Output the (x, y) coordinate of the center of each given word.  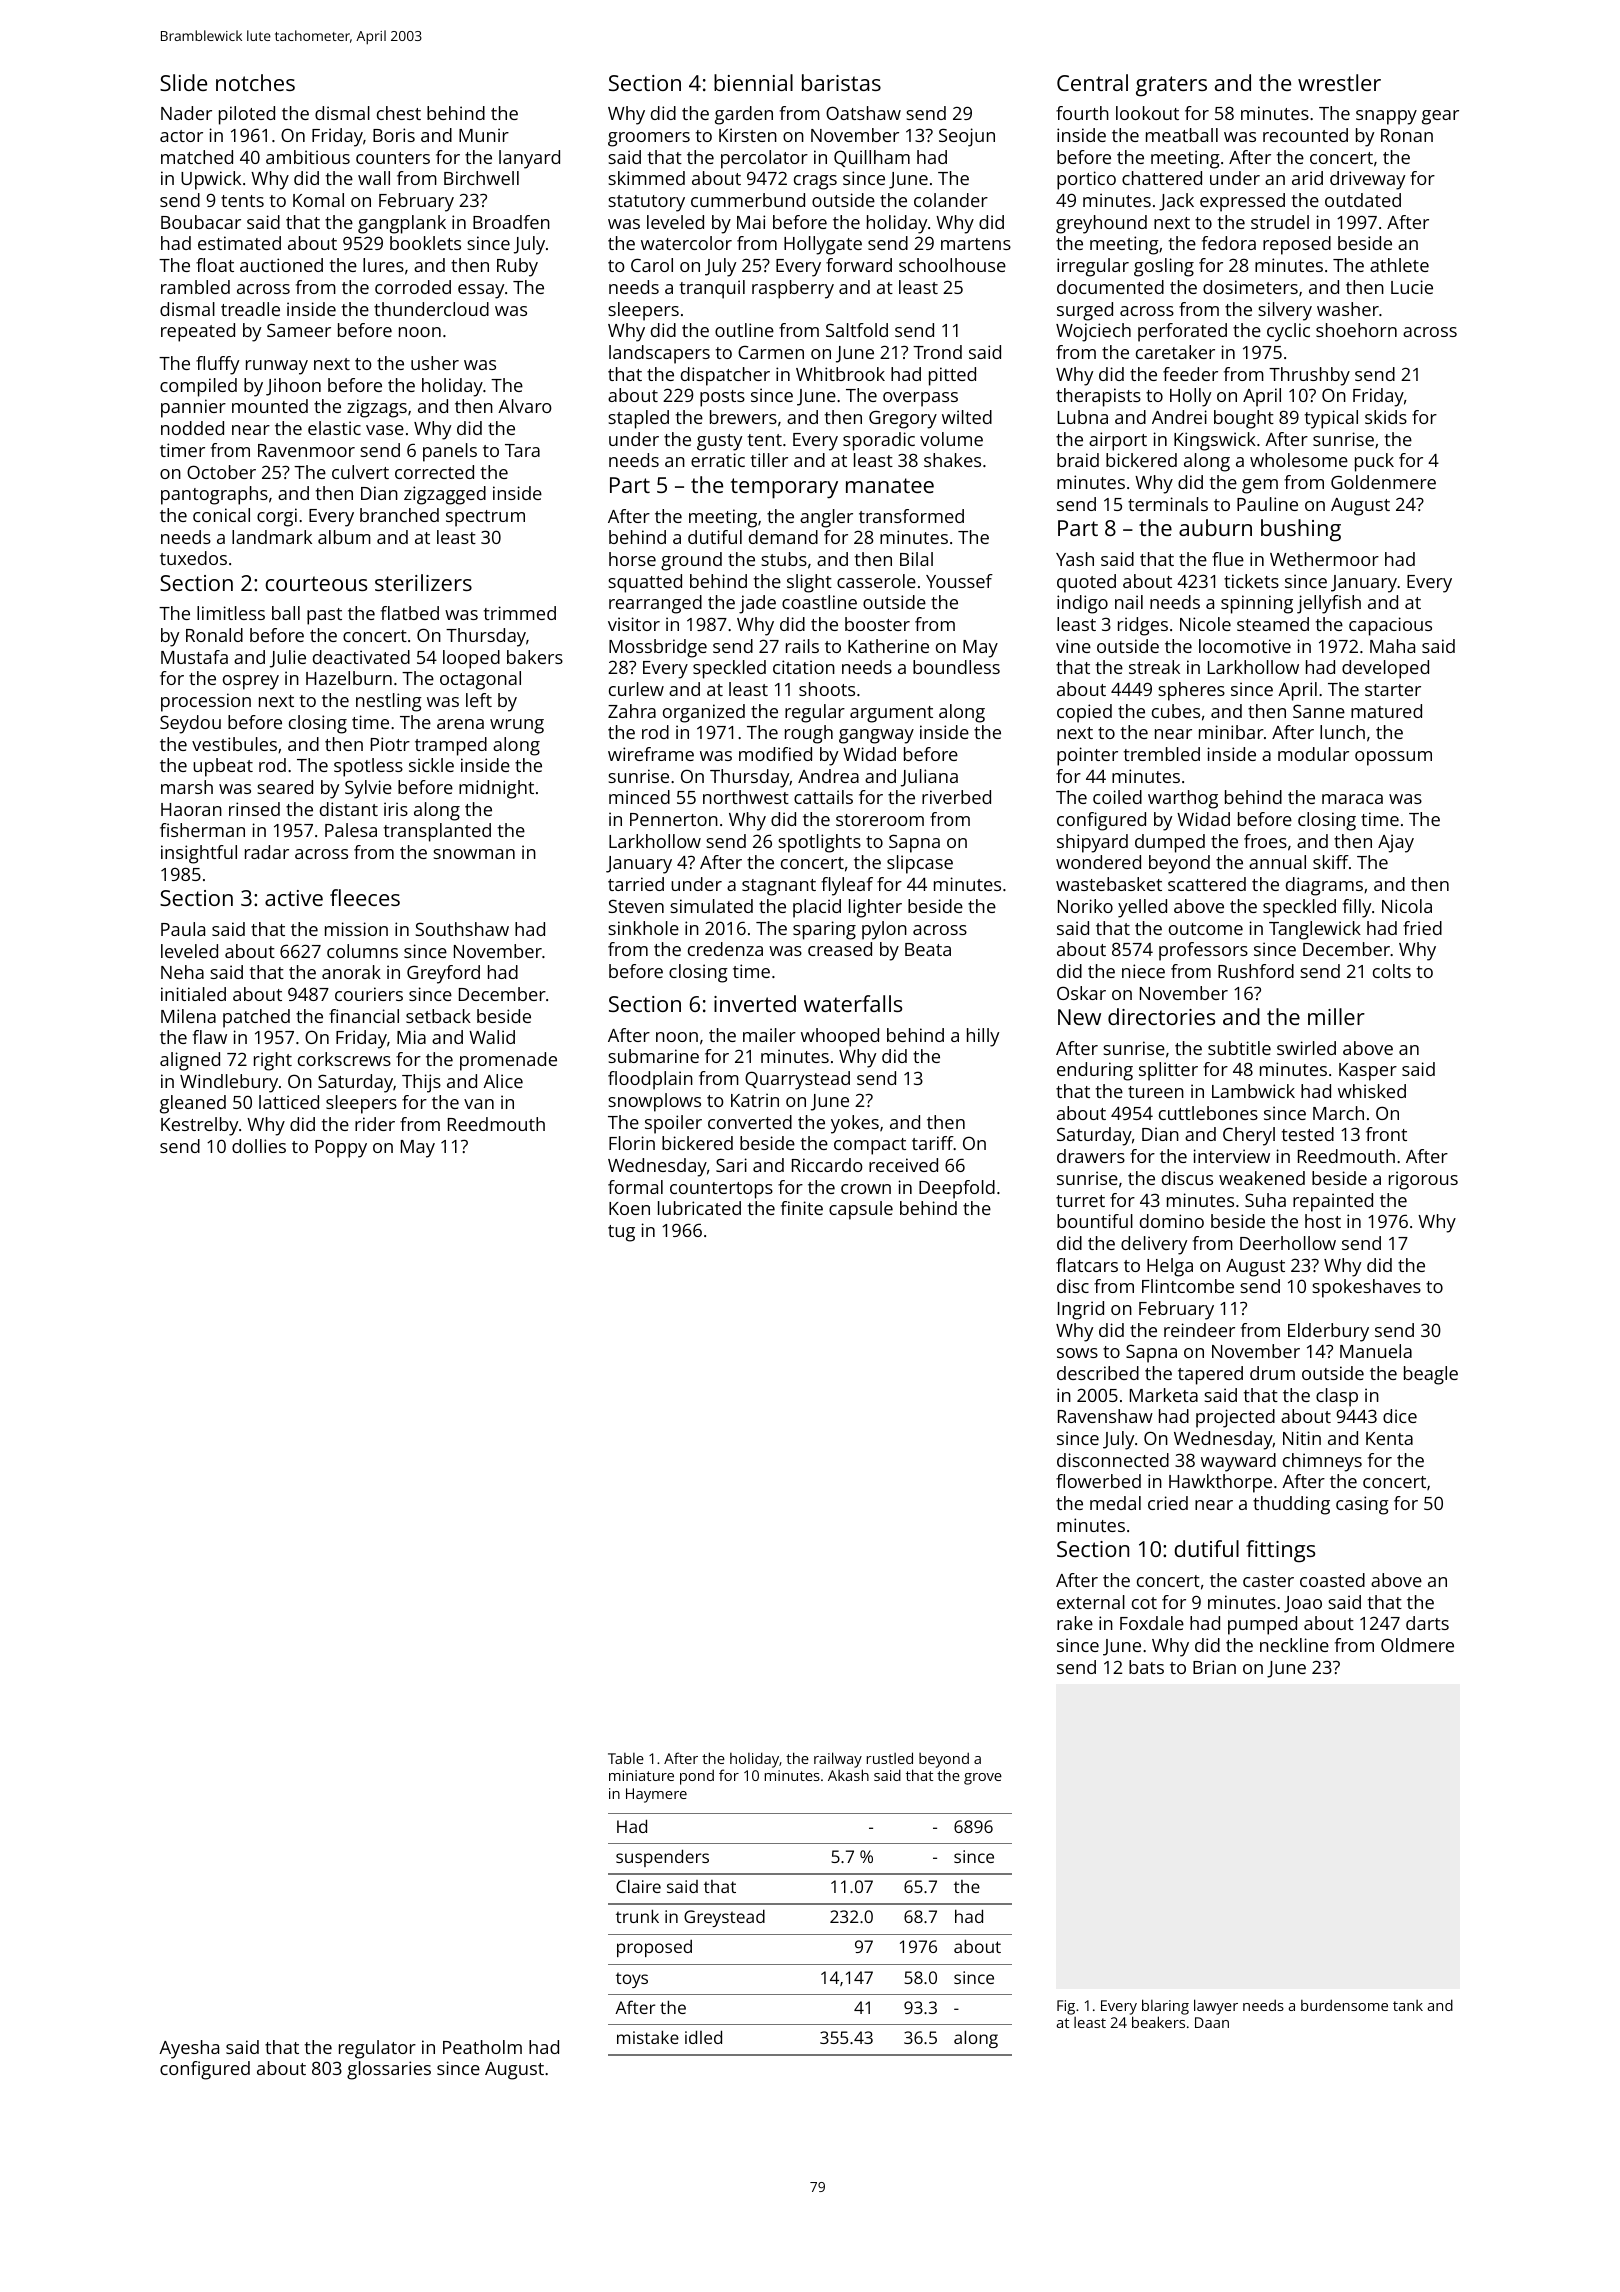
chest (399, 113)
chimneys (1322, 1462)
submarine (653, 1056)
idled (703, 2037)
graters (1171, 86)
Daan (1212, 2022)
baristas (841, 82)
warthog (1183, 799)
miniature (641, 1775)
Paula (183, 929)
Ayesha (189, 2049)
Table (626, 1758)
